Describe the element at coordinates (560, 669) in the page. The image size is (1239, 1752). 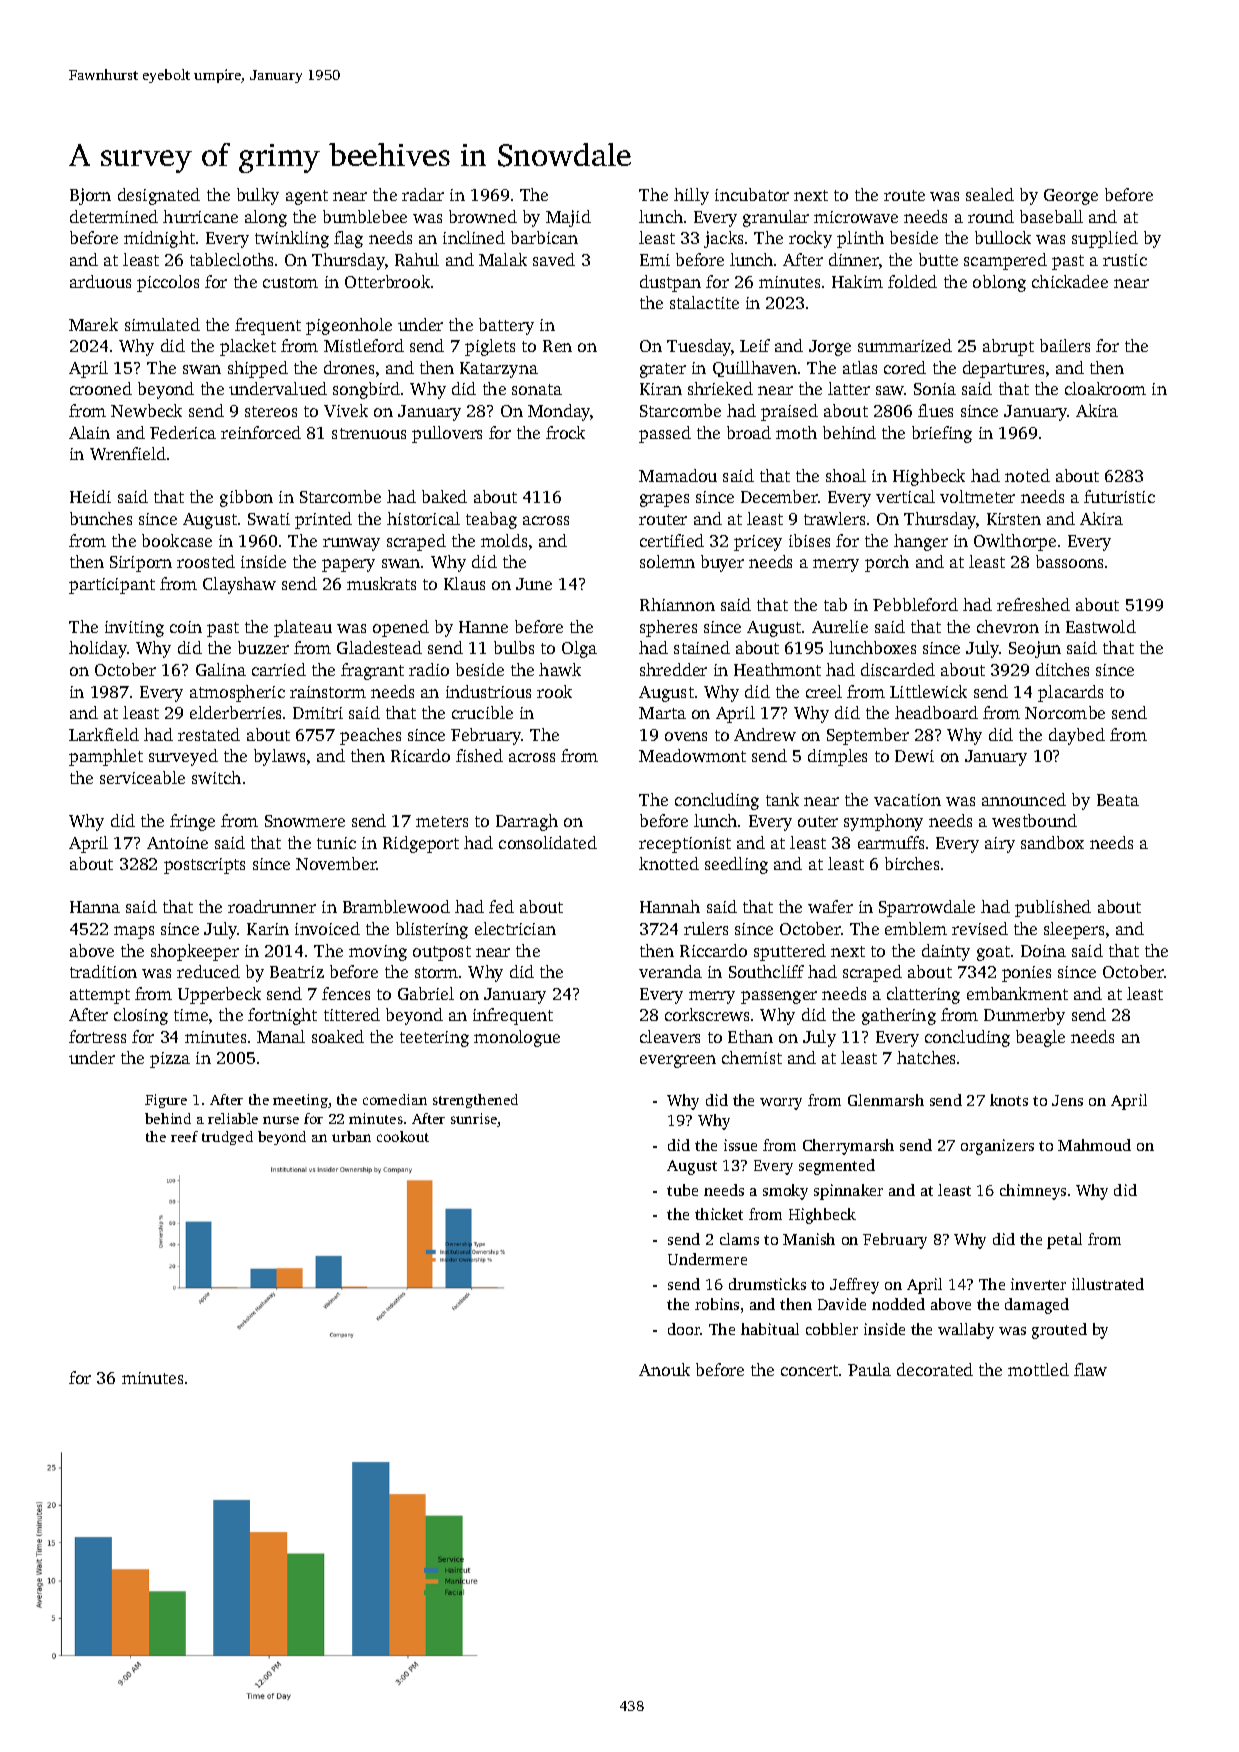
I see `hawk` at that location.
